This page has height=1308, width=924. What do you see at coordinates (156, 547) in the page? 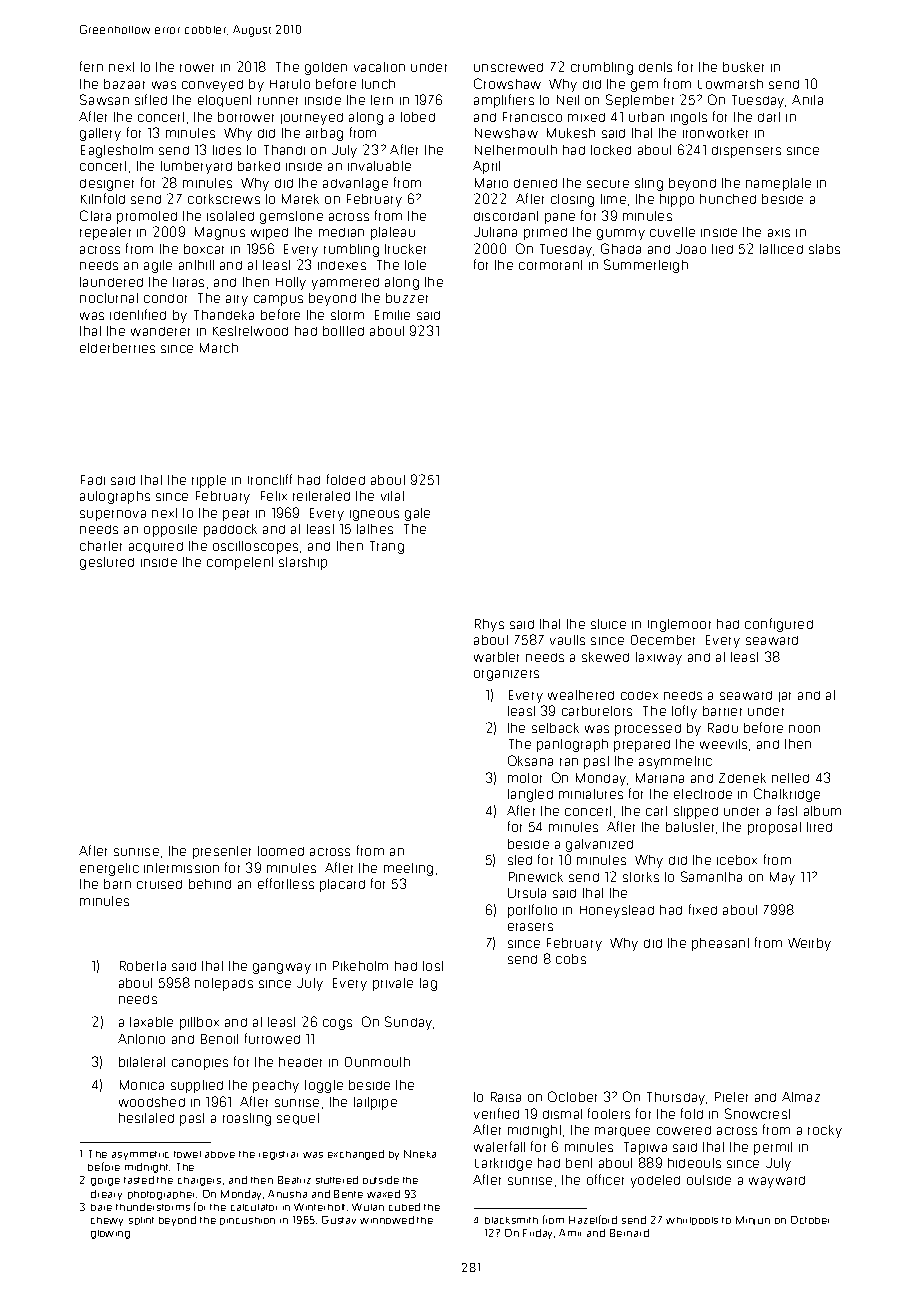
I see `acquired` at bounding box center [156, 547].
